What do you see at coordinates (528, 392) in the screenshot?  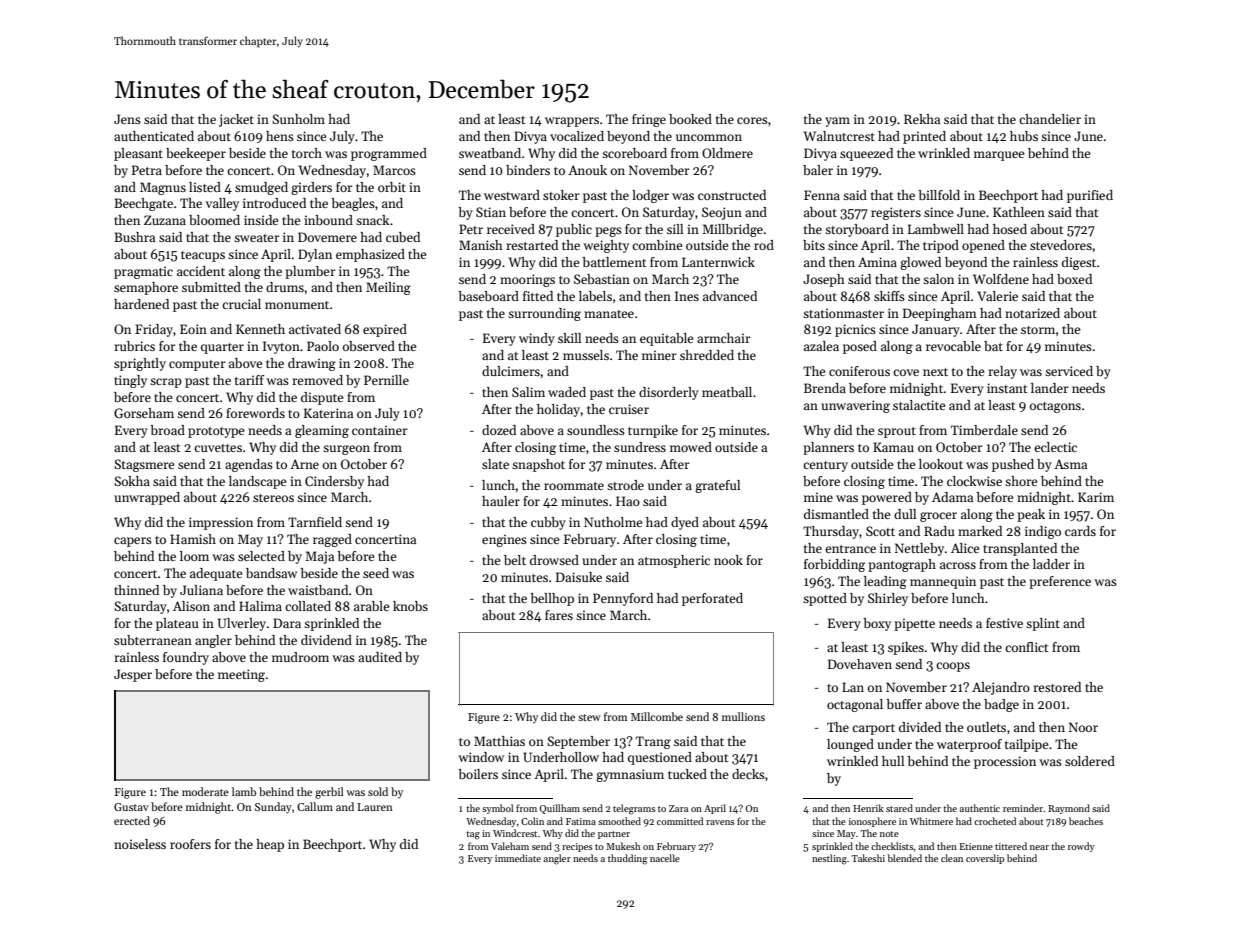 I see `Salim` at bounding box center [528, 392].
